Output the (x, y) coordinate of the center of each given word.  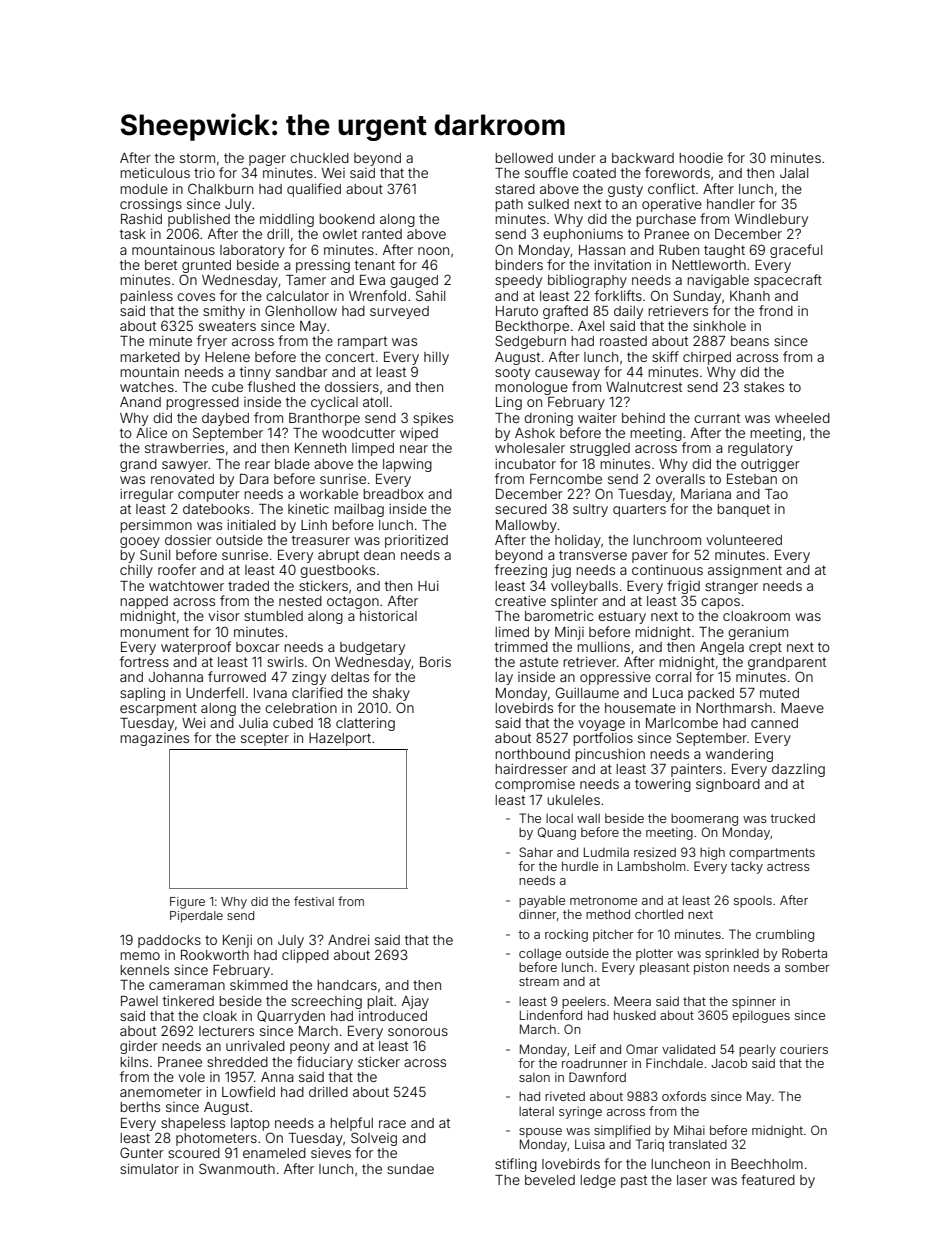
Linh (314, 525)
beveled (550, 1180)
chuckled (319, 158)
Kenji (237, 941)
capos (720, 603)
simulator (149, 1169)
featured (768, 1179)
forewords (677, 172)
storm (197, 158)
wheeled (802, 418)
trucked (793, 818)
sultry (590, 510)
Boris (435, 662)
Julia (253, 723)
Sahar (536, 852)
